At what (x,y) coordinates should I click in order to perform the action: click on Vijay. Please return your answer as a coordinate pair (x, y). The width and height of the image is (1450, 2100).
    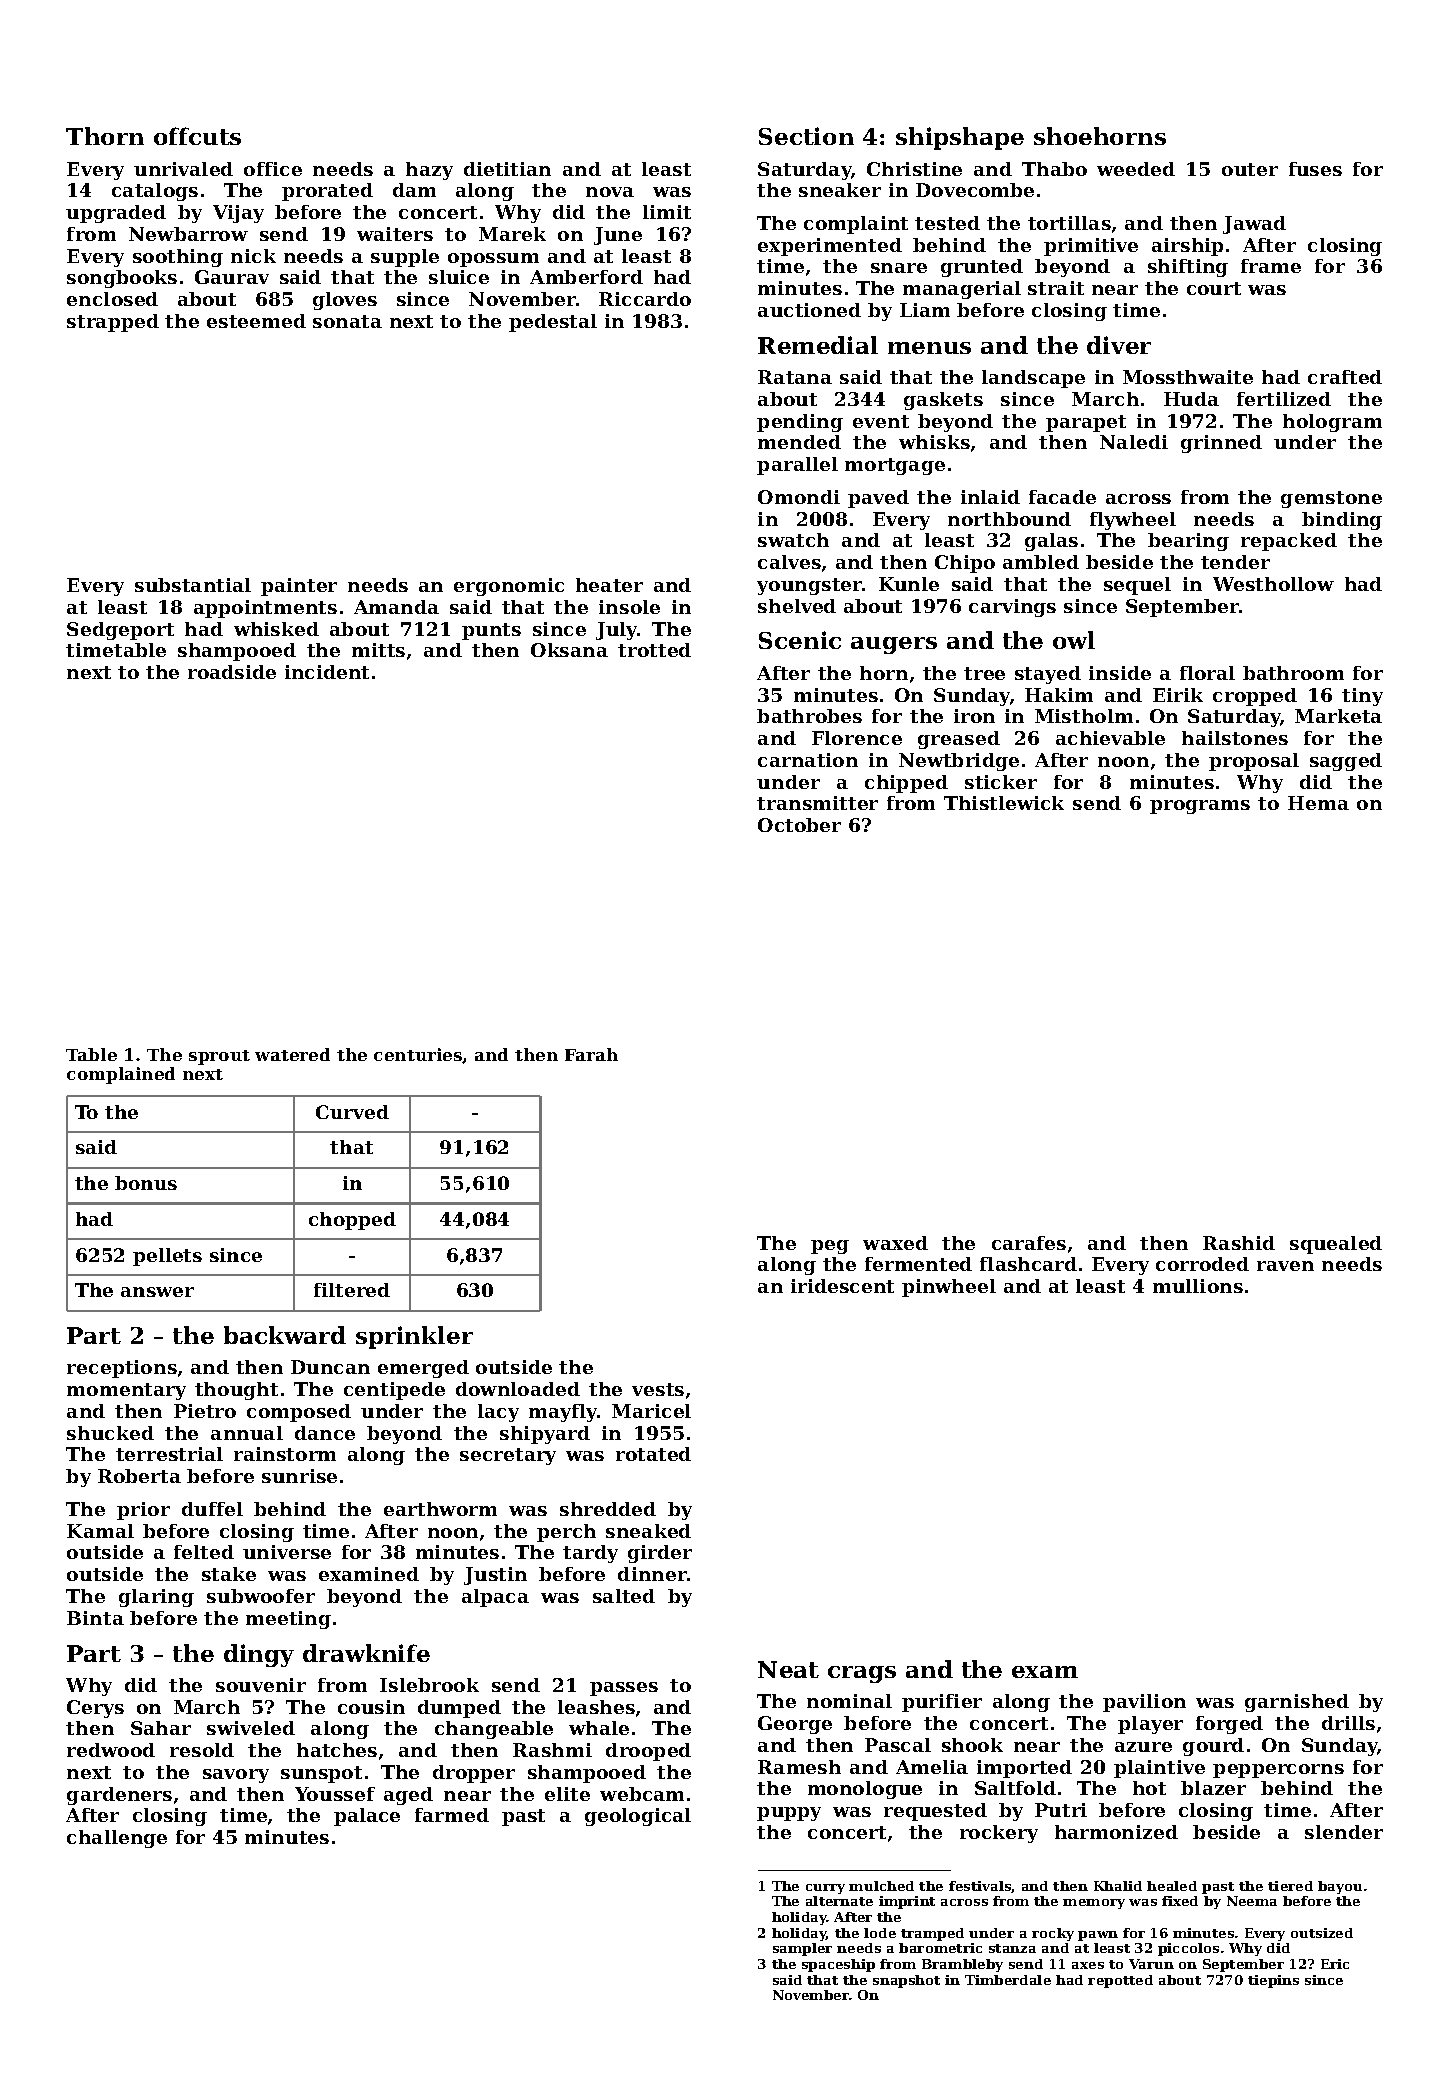
    Looking at the image, I should click on (238, 214).
